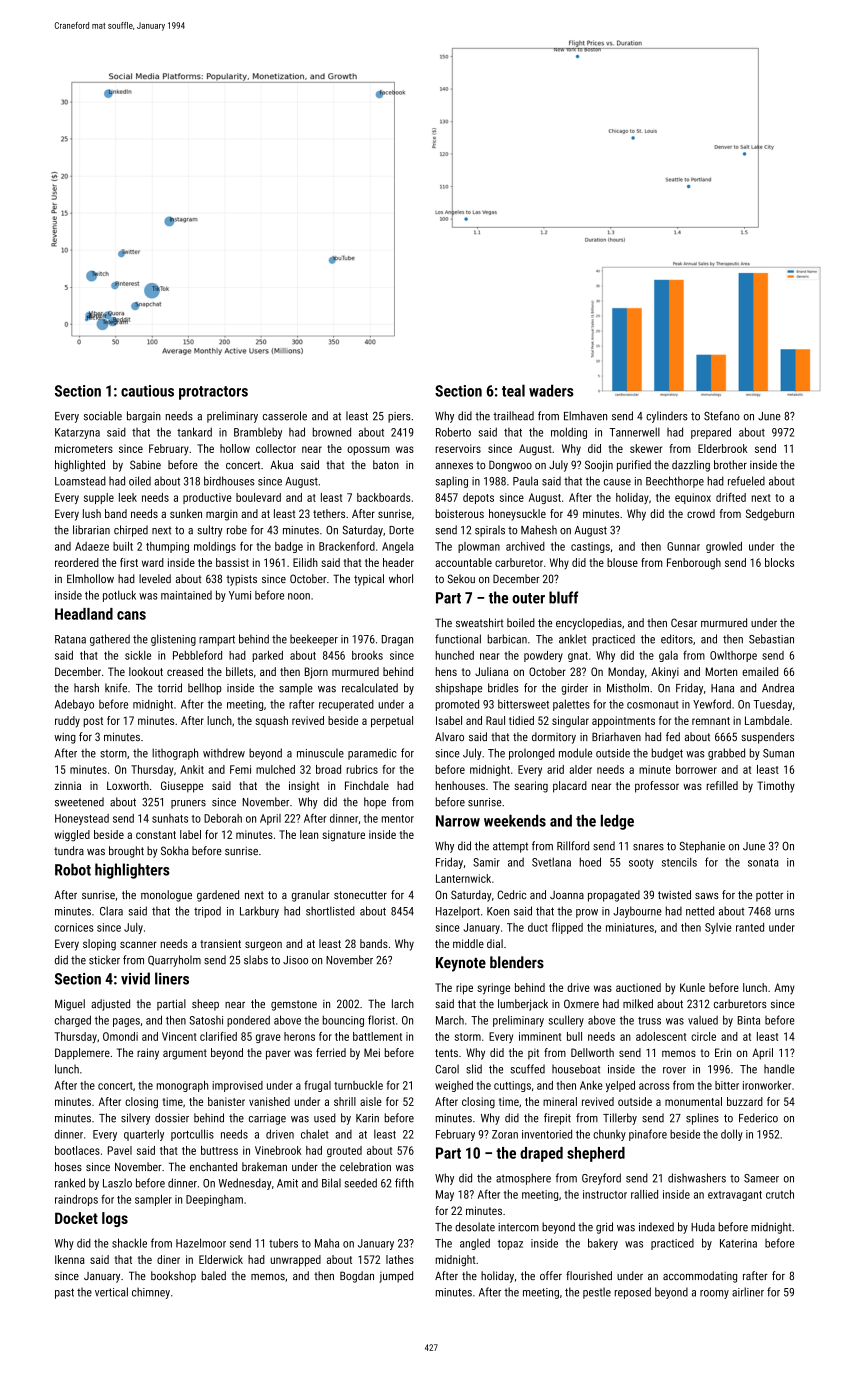  Describe the element at coordinates (732, 1135) in the document. I see `dolly` at that location.
